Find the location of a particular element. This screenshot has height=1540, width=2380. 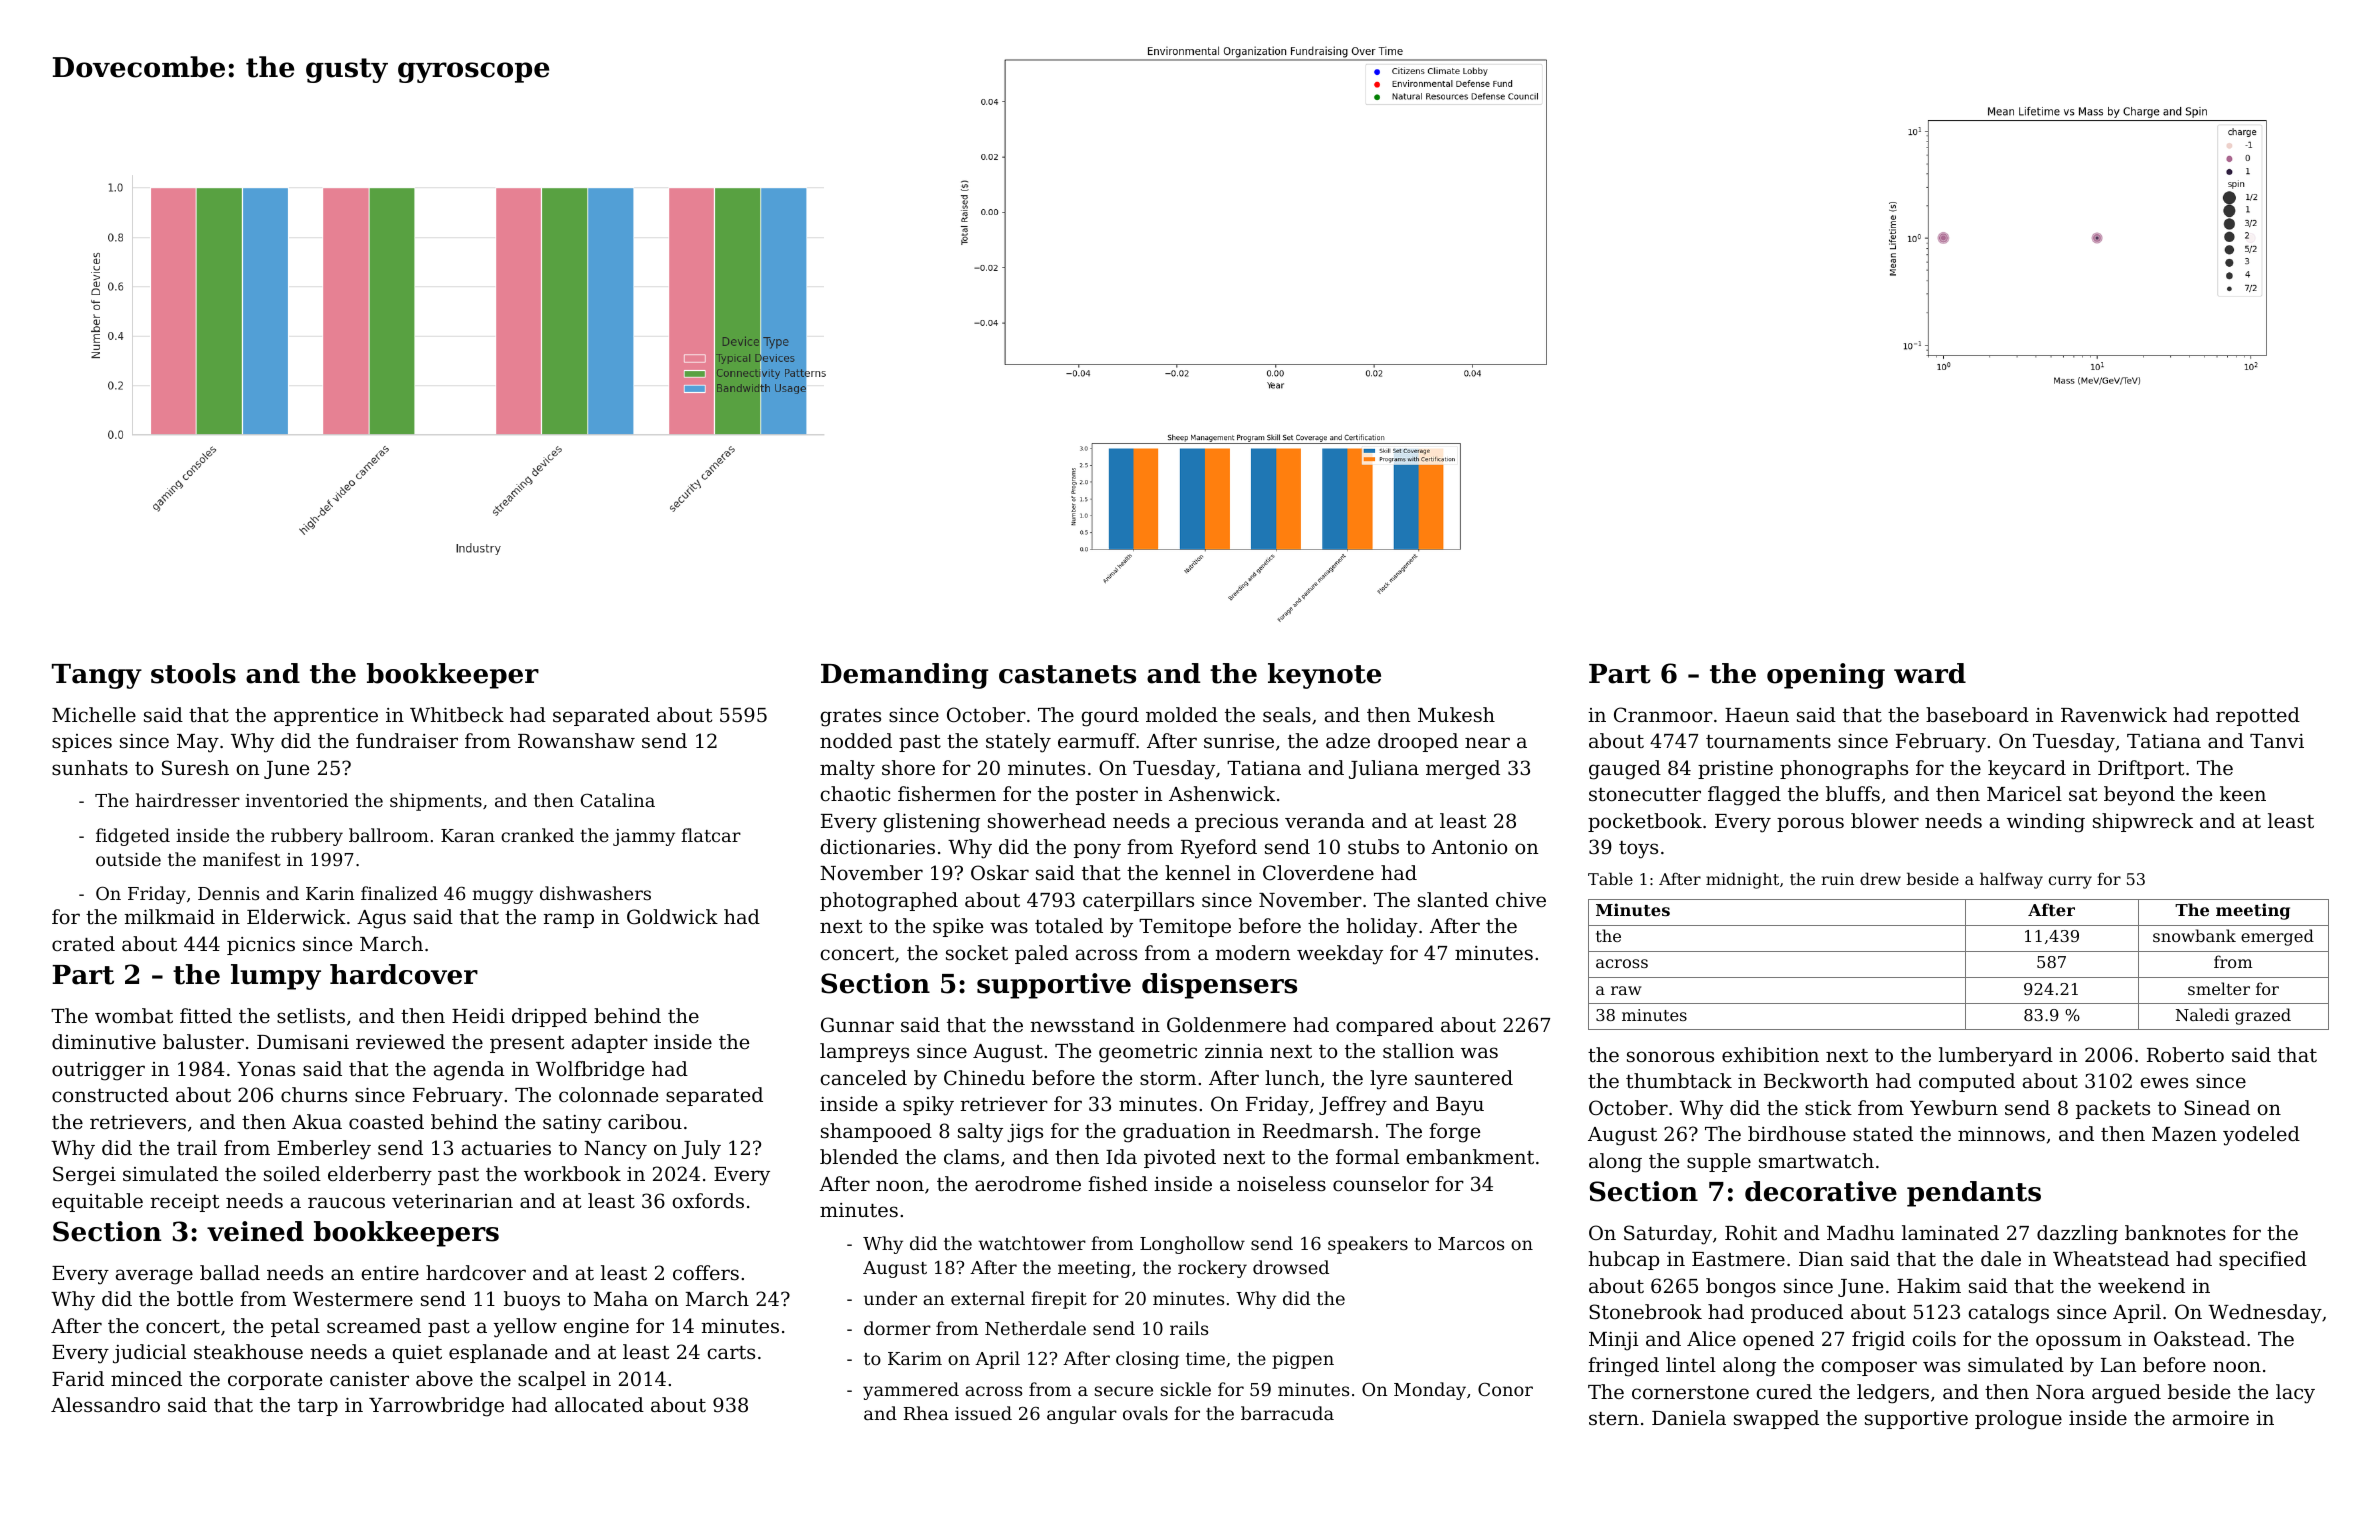

slanted is located at coordinates (1453, 899).
